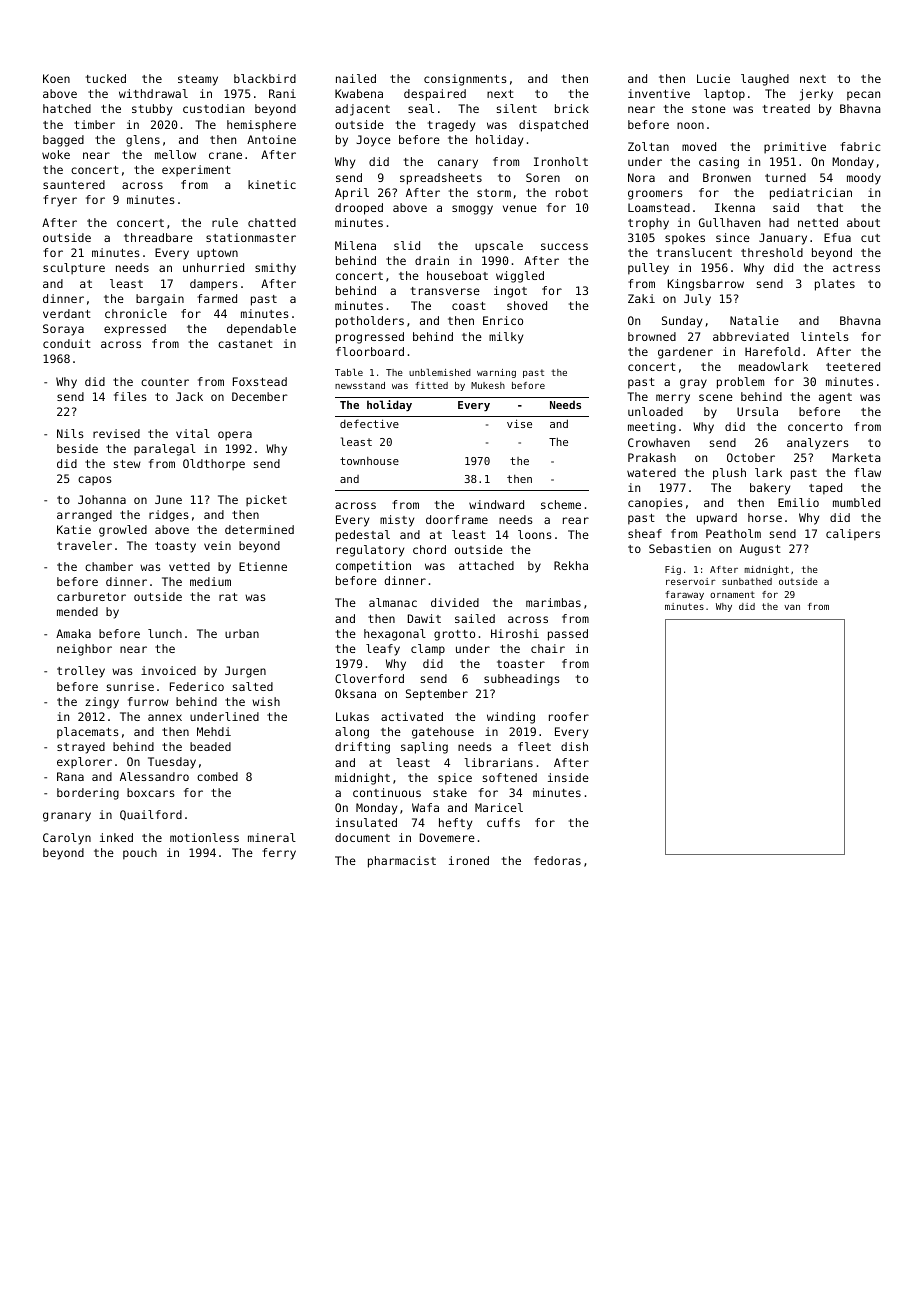 The height and width of the screenshot is (1308, 924). I want to click on October, so click(751, 457).
